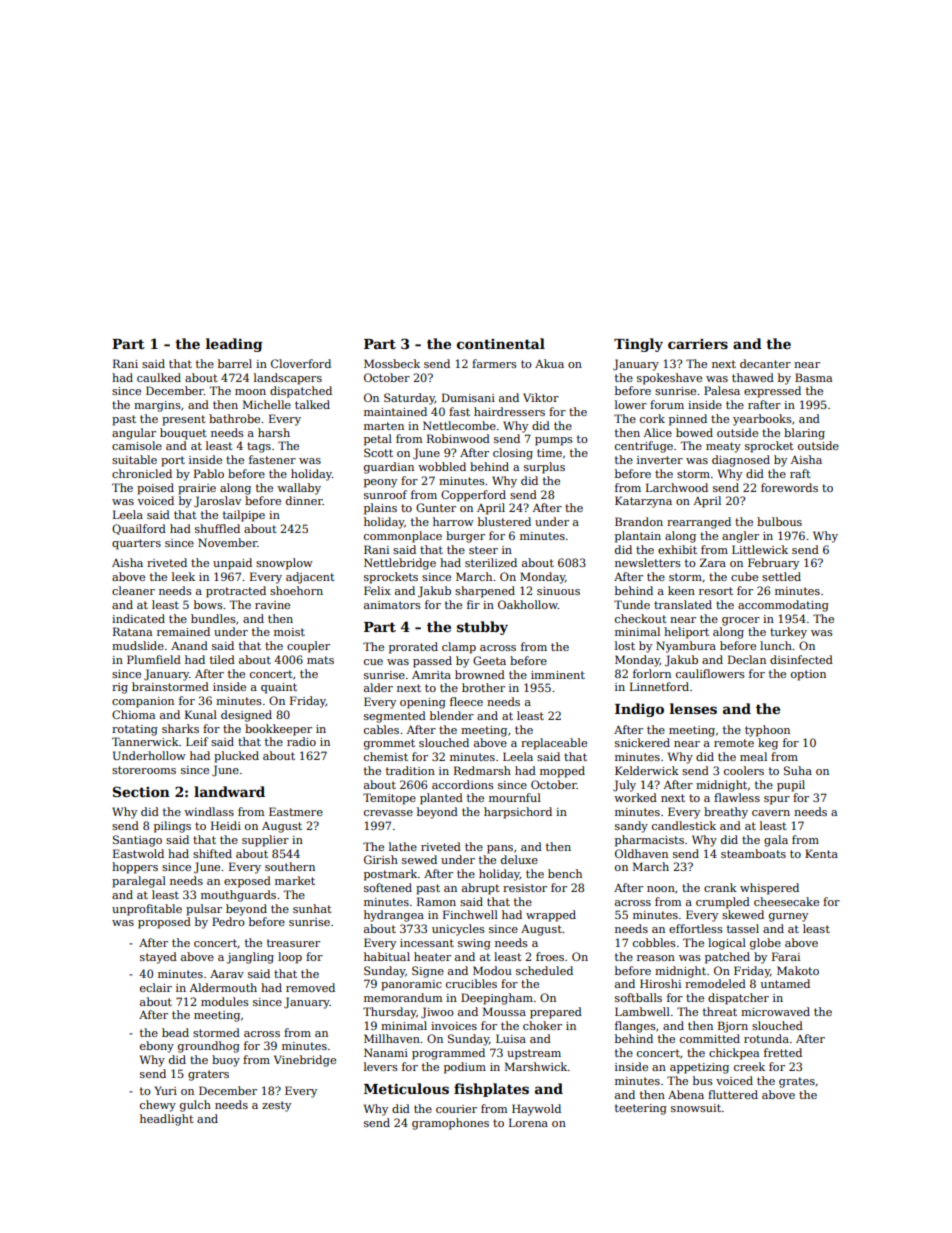  I want to click on talked, so click(312, 404).
